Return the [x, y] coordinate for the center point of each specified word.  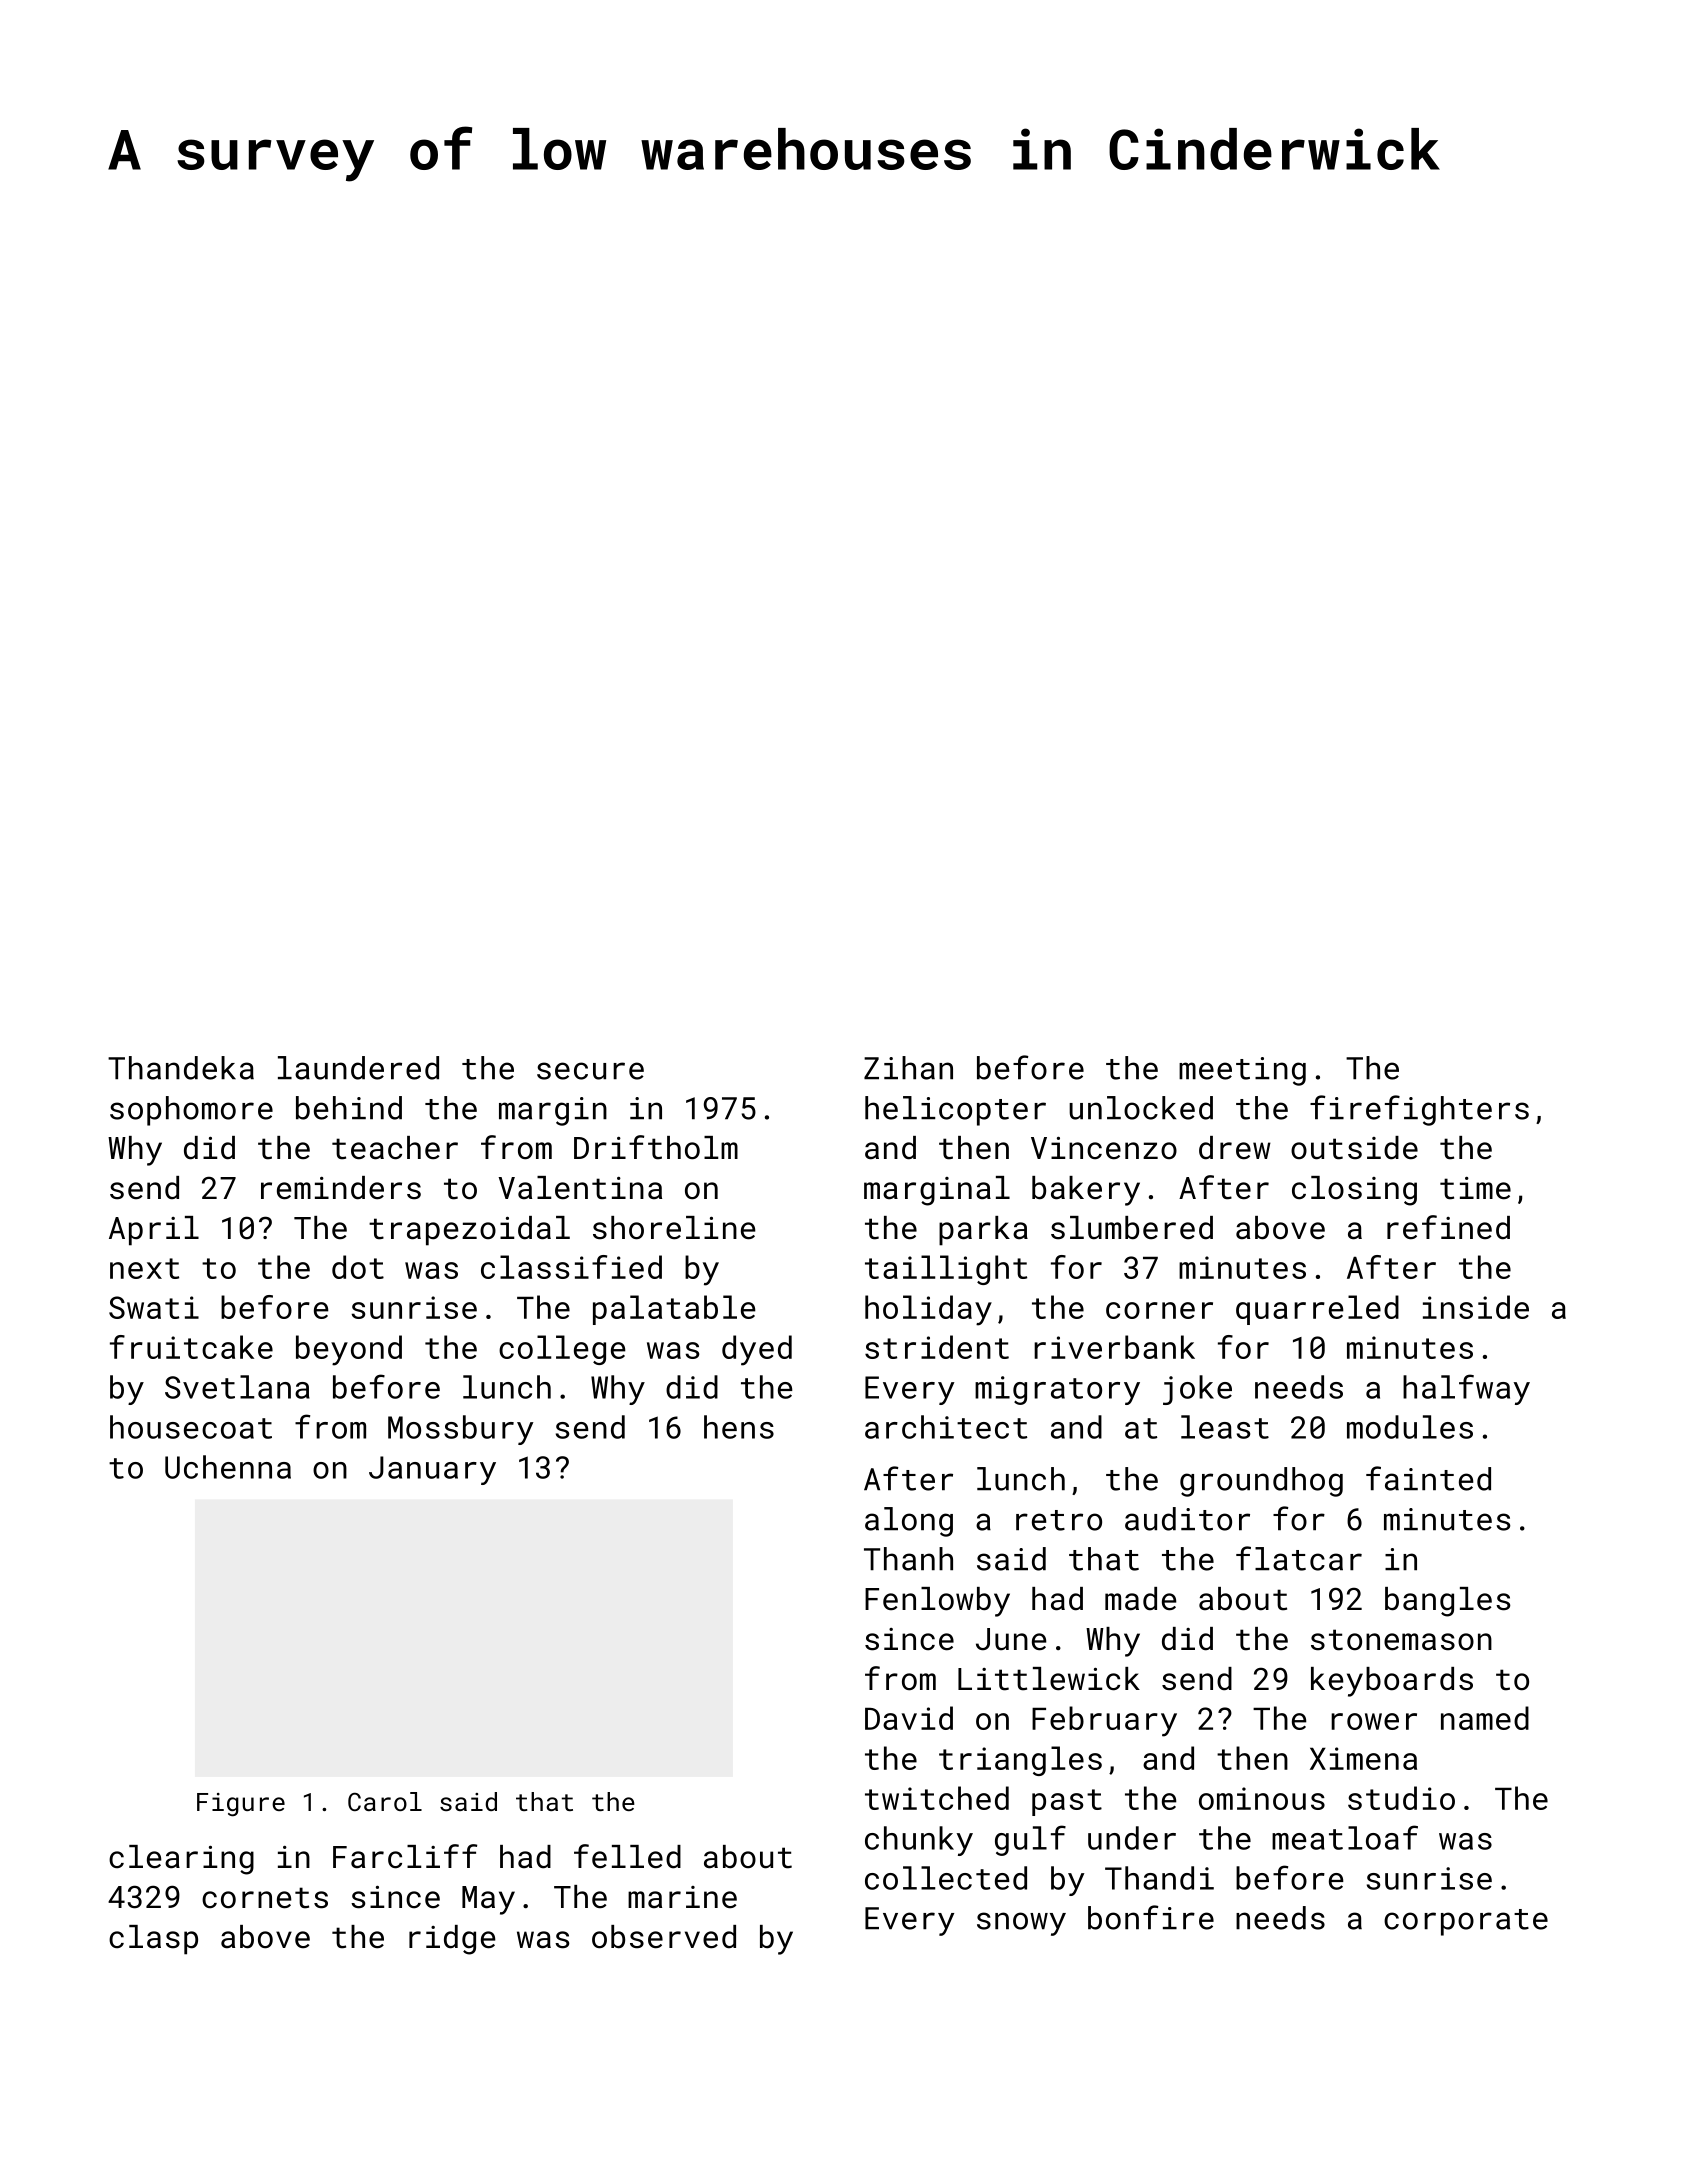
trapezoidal [469, 1231]
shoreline [674, 1228]
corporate [1466, 1922]
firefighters [1419, 1110]
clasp [153, 1940]
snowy [1021, 1924]
